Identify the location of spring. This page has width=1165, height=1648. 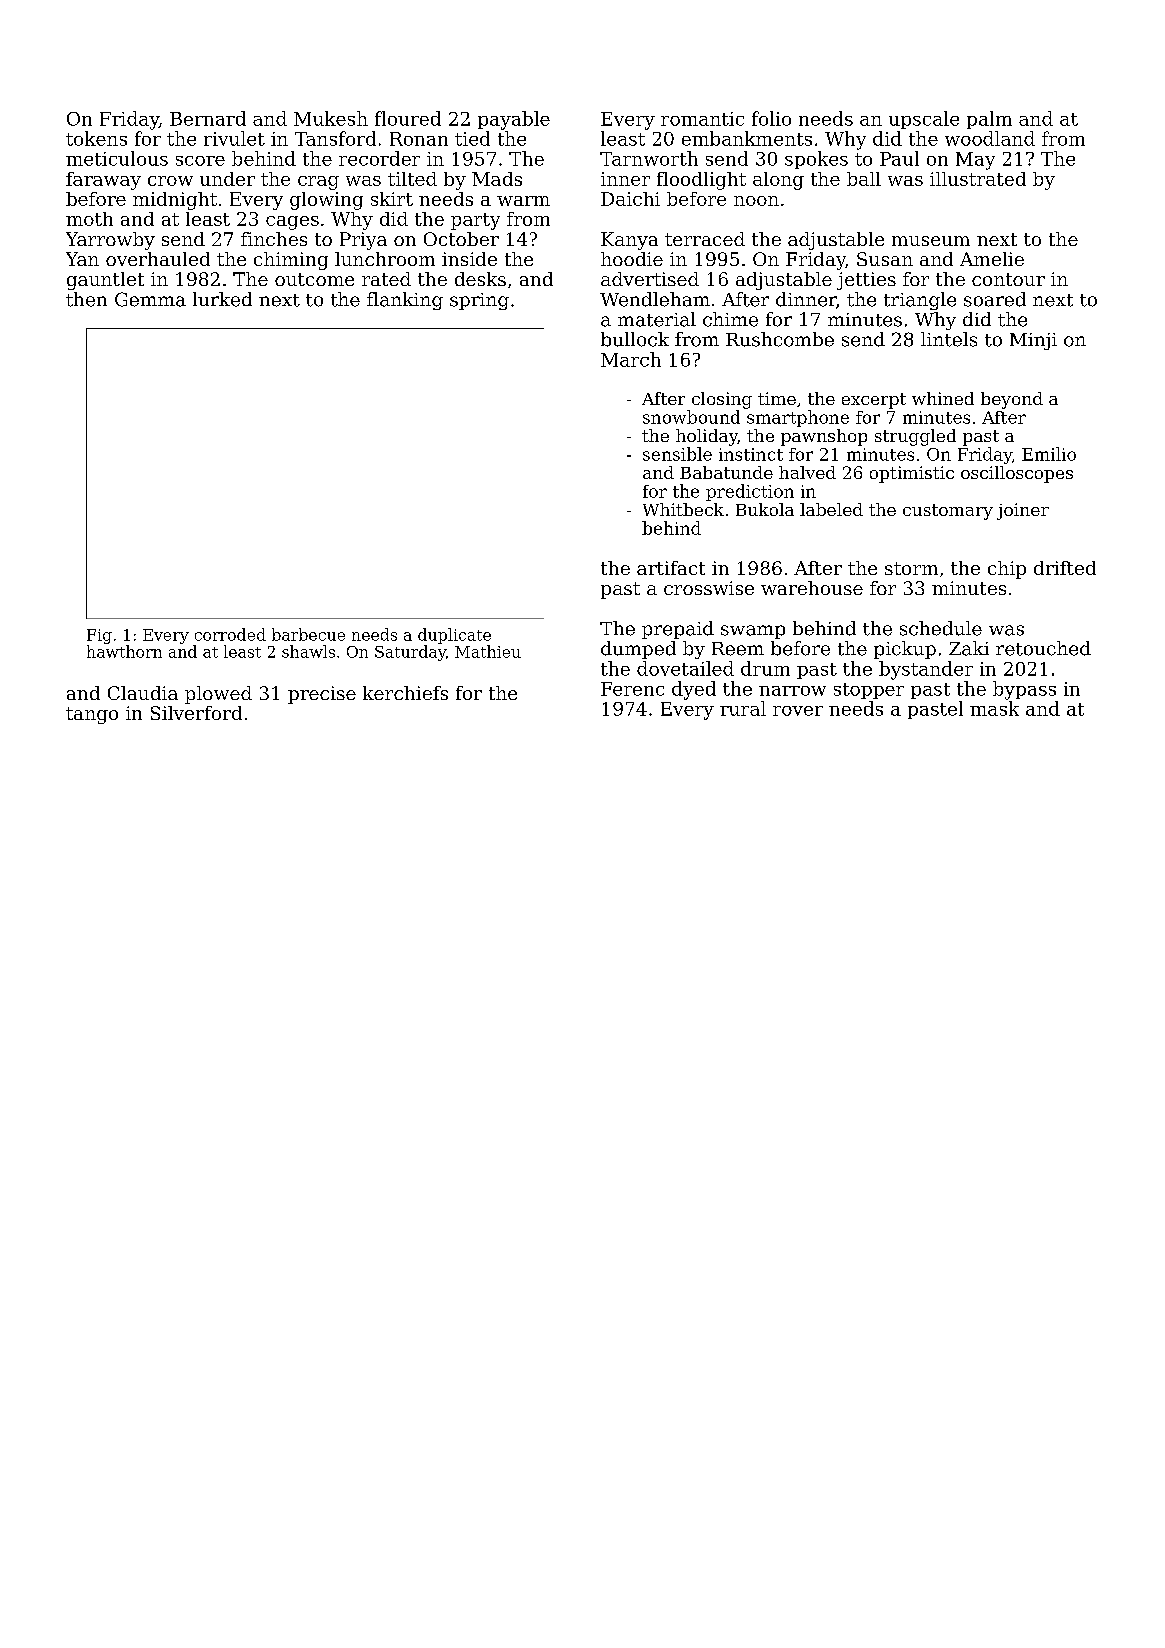
(479, 301).
